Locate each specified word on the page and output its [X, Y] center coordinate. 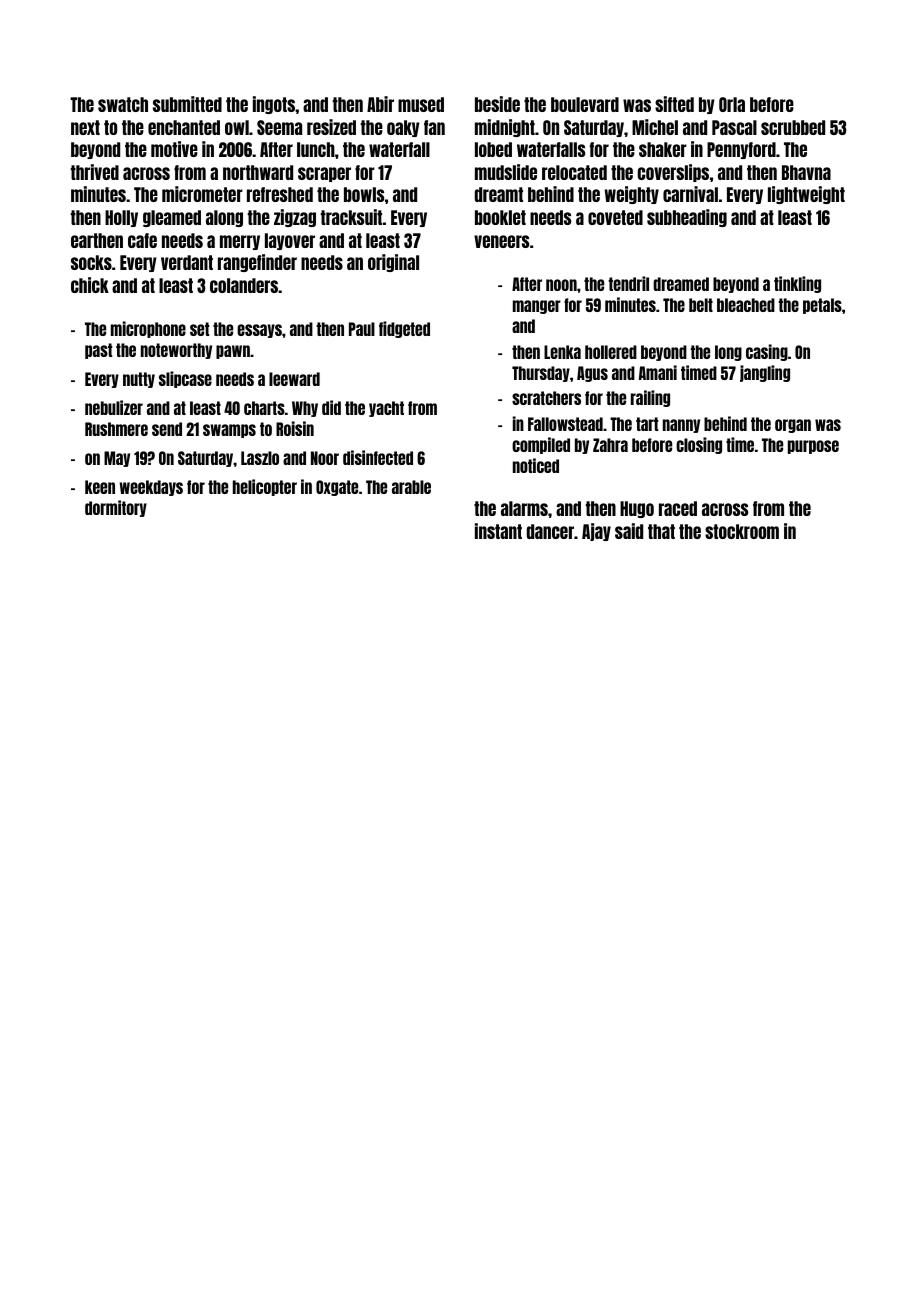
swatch [123, 104]
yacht [386, 409]
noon [561, 285]
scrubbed [793, 127]
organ [793, 426]
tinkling [797, 284]
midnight [505, 128]
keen [100, 487]
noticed [536, 465]
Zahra [610, 445]
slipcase [185, 379]
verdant [187, 262]
